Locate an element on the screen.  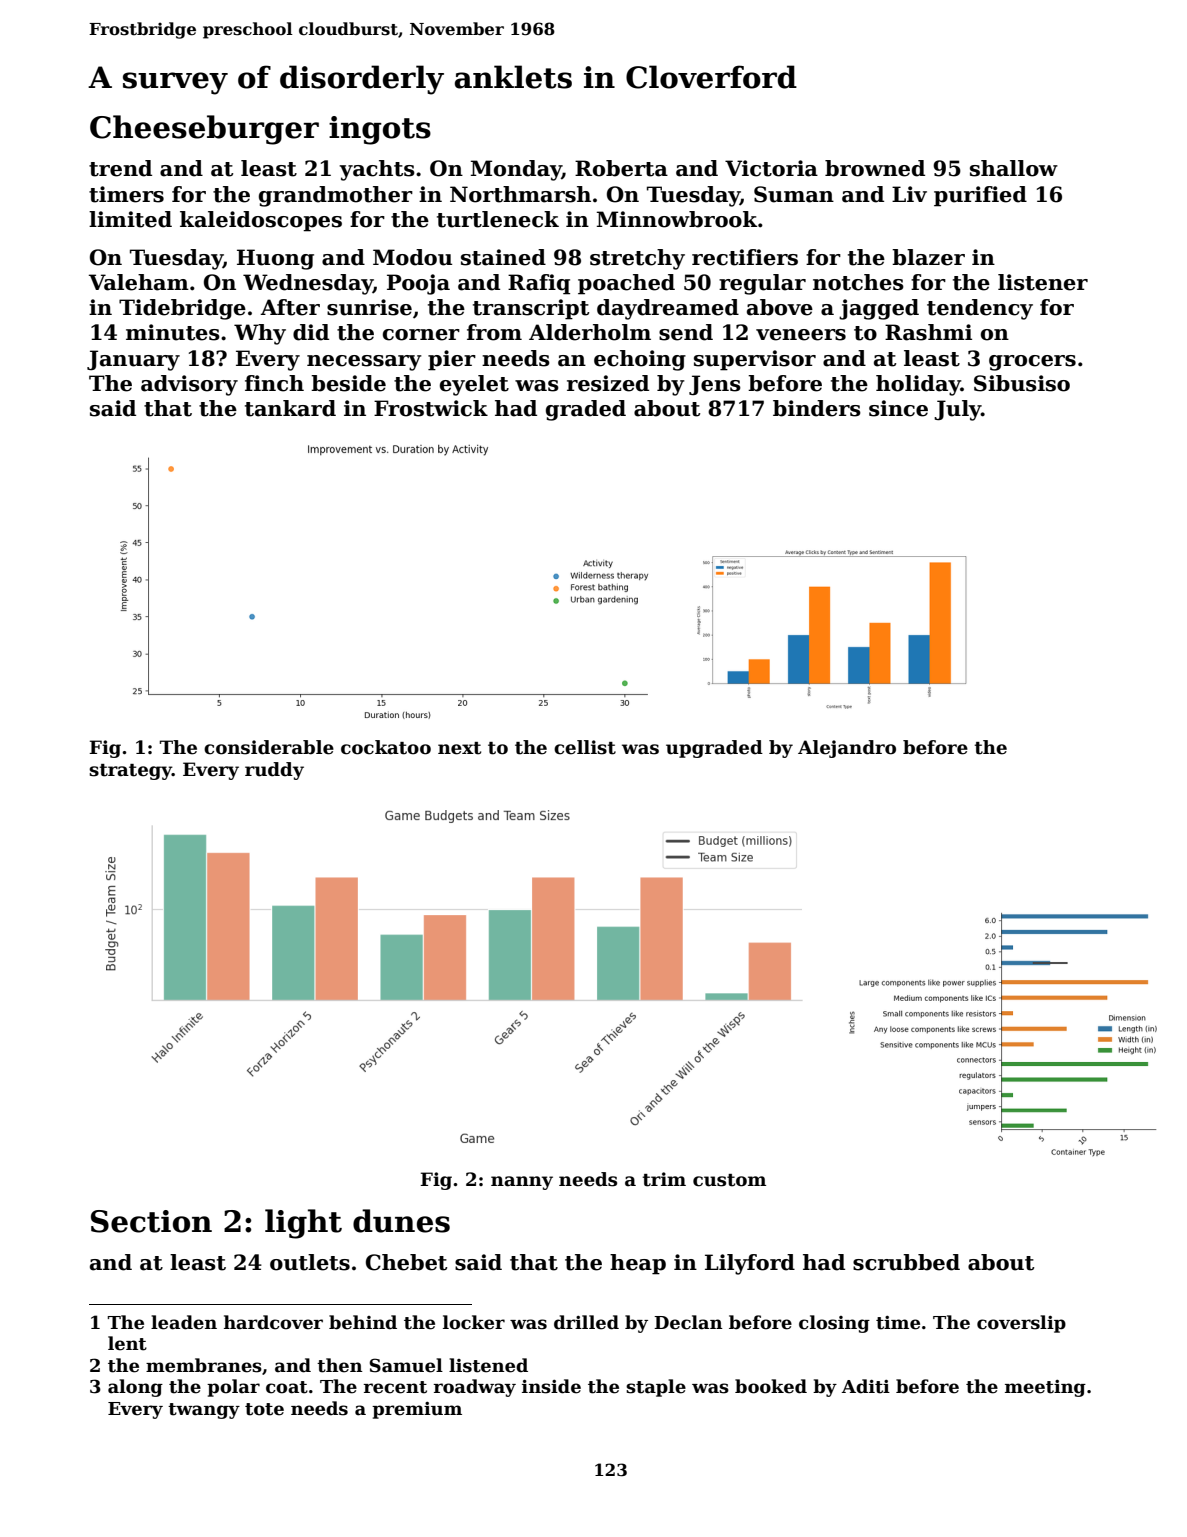
coverslip is located at coordinates (1021, 1324).
